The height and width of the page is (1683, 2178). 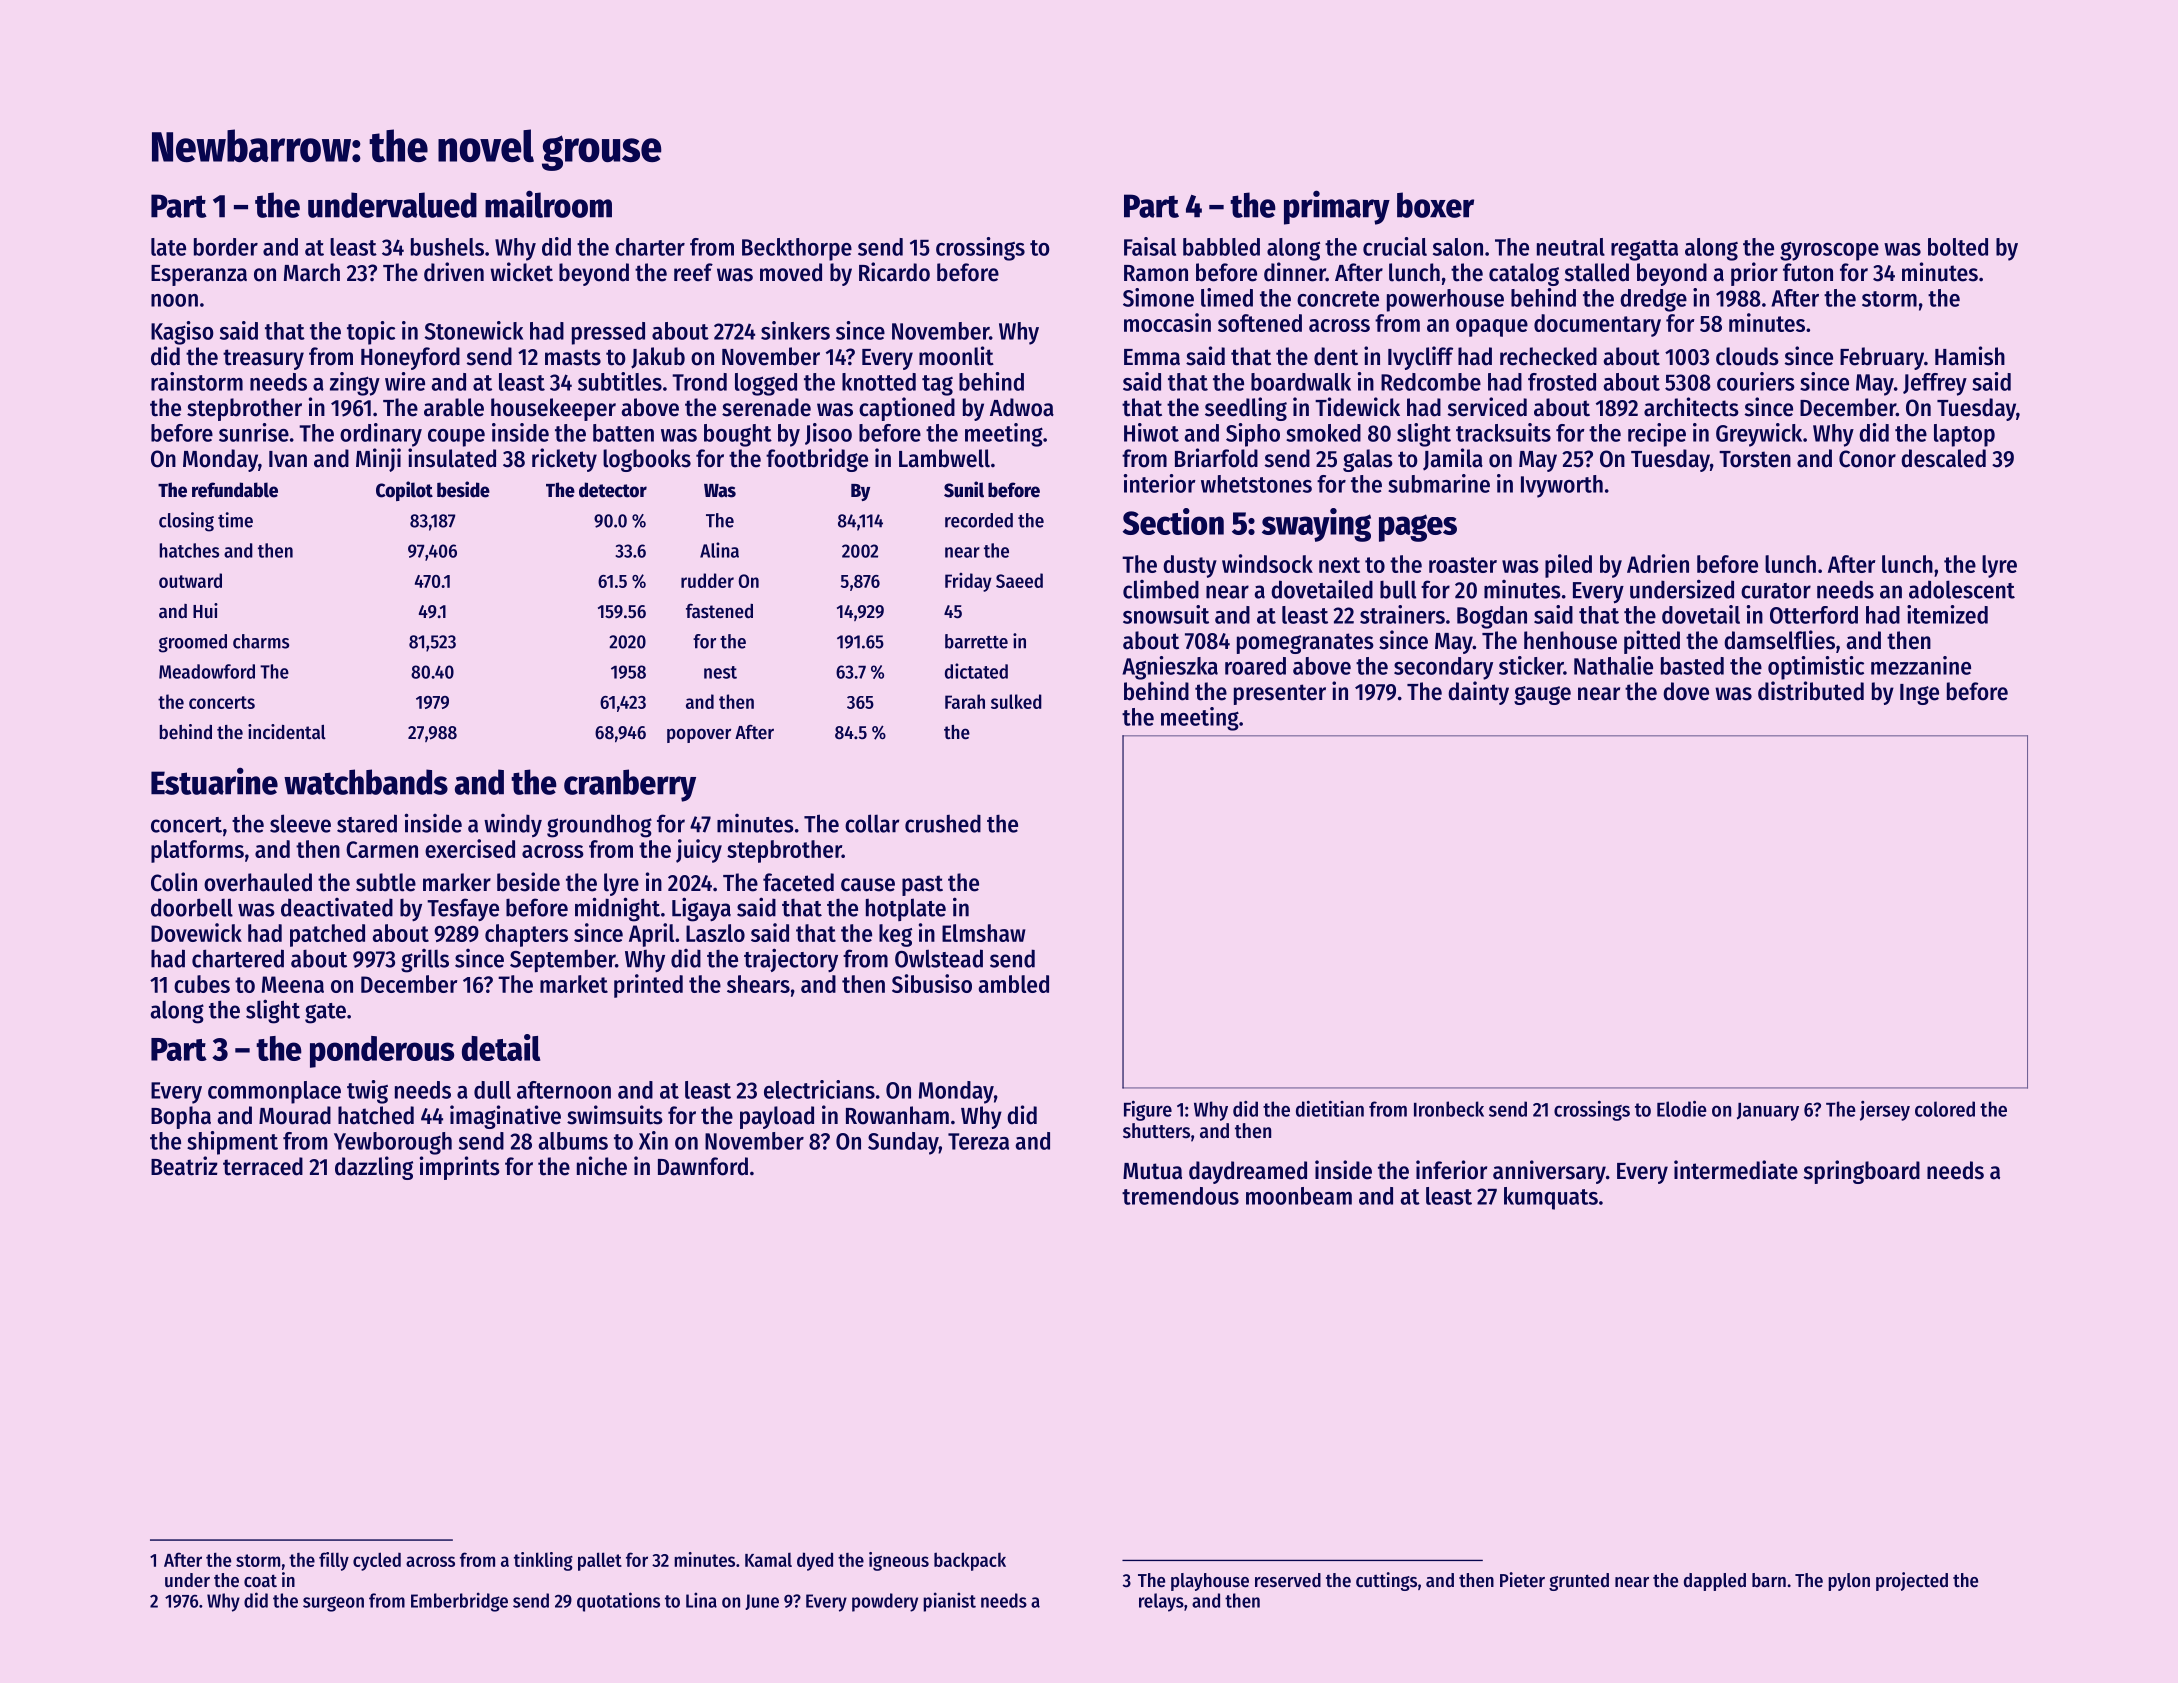 I want to click on Elmshaw, so click(x=983, y=933).
